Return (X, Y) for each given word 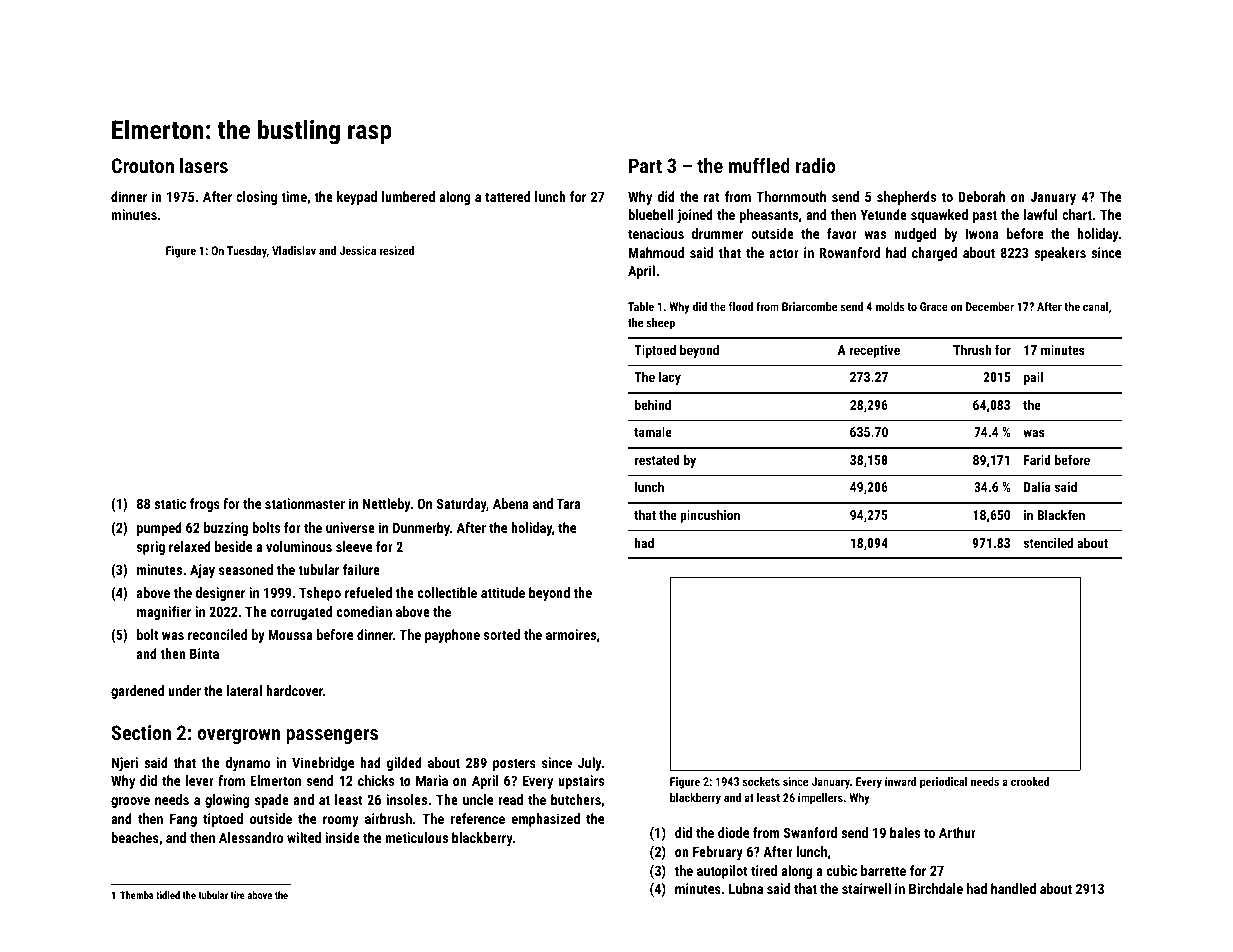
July (590, 764)
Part (645, 165)
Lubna (746, 888)
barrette (883, 870)
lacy (670, 378)
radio (816, 165)
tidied (168, 895)
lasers (204, 165)
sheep (660, 324)
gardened (137, 692)
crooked (1030, 781)
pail (1033, 378)
